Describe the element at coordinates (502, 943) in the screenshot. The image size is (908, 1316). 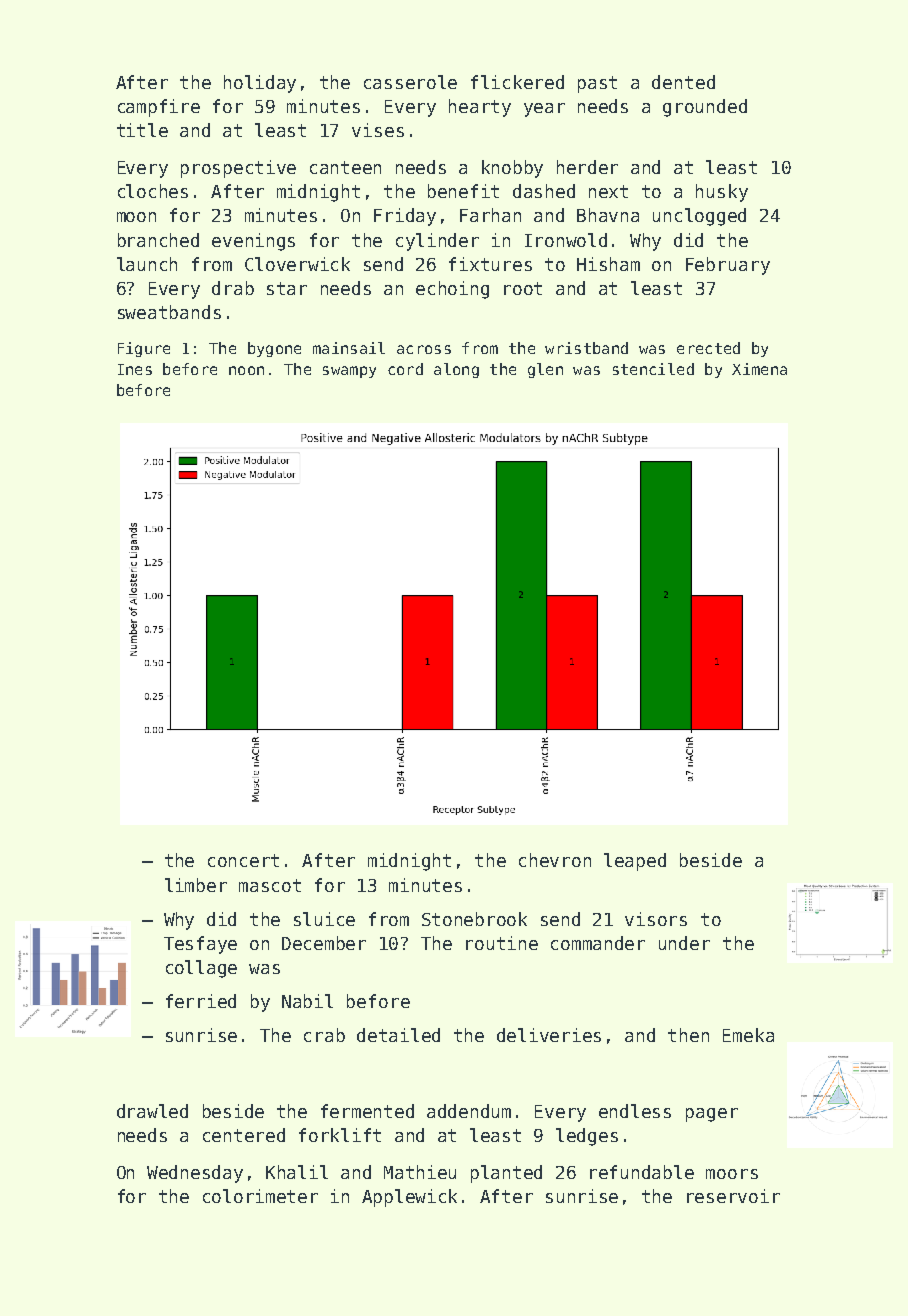
I see `routine` at that location.
